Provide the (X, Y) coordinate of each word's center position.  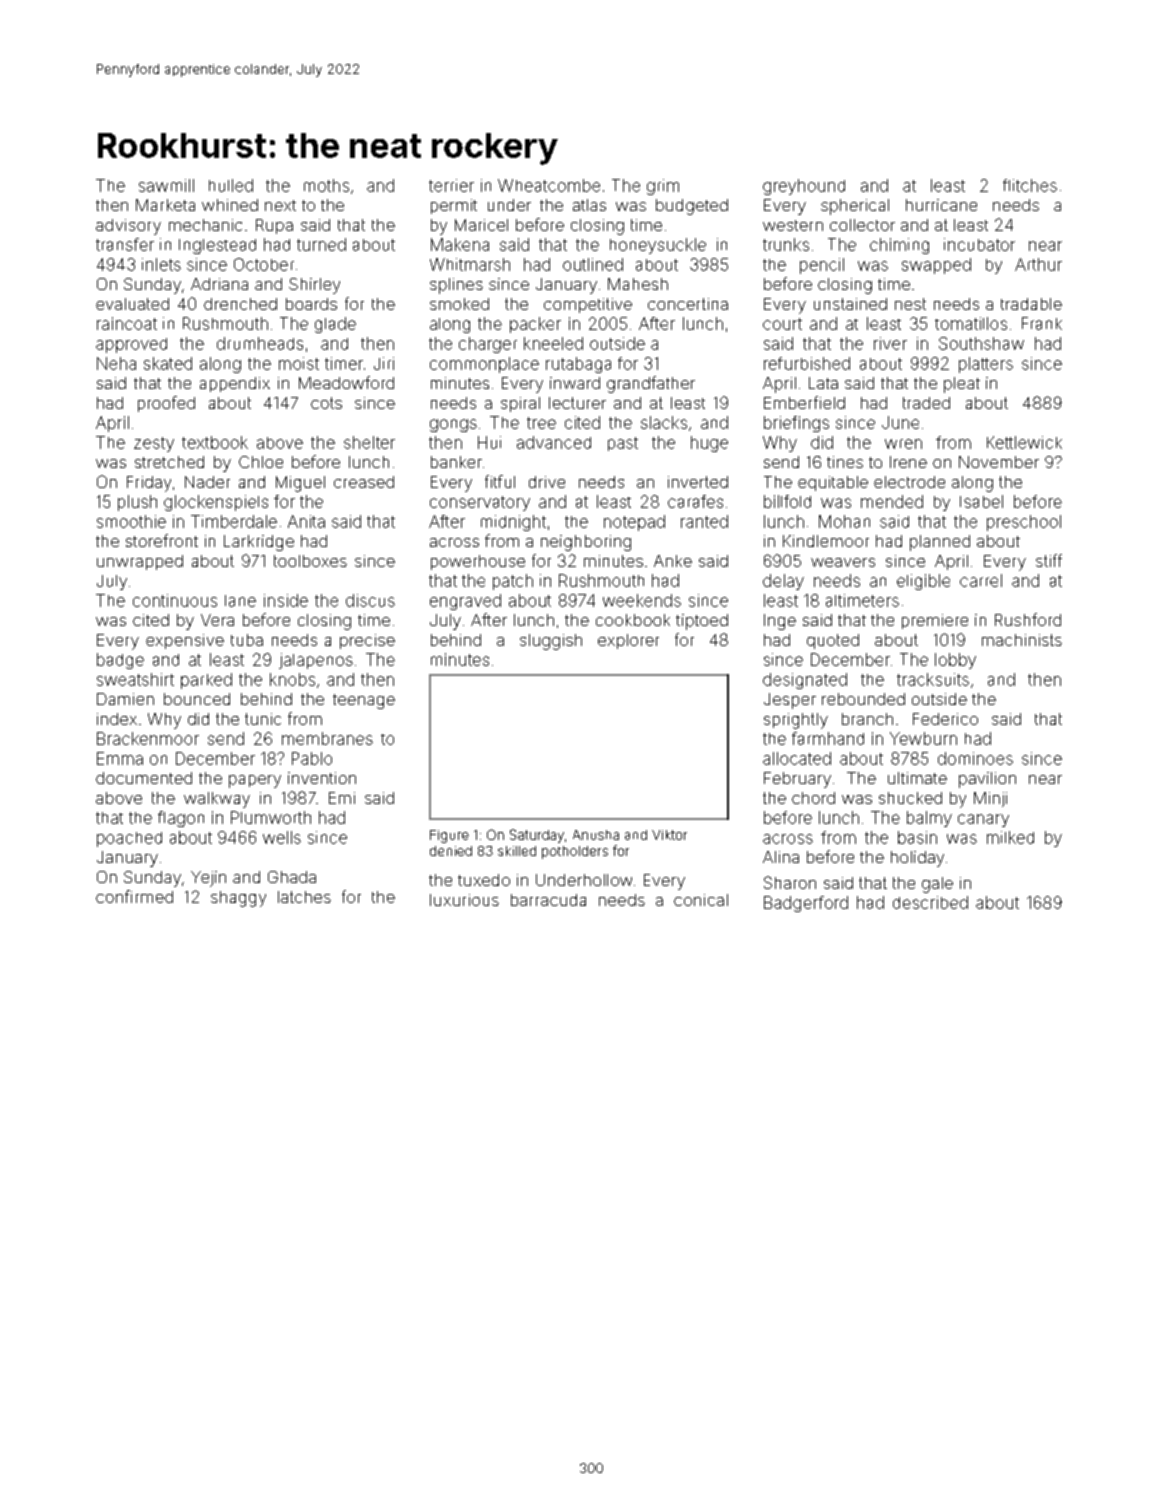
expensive (185, 641)
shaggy (238, 899)
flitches (1030, 185)
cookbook (633, 620)
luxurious (464, 900)
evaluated (132, 304)
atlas (589, 205)
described (930, 902)
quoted (833, 641)
